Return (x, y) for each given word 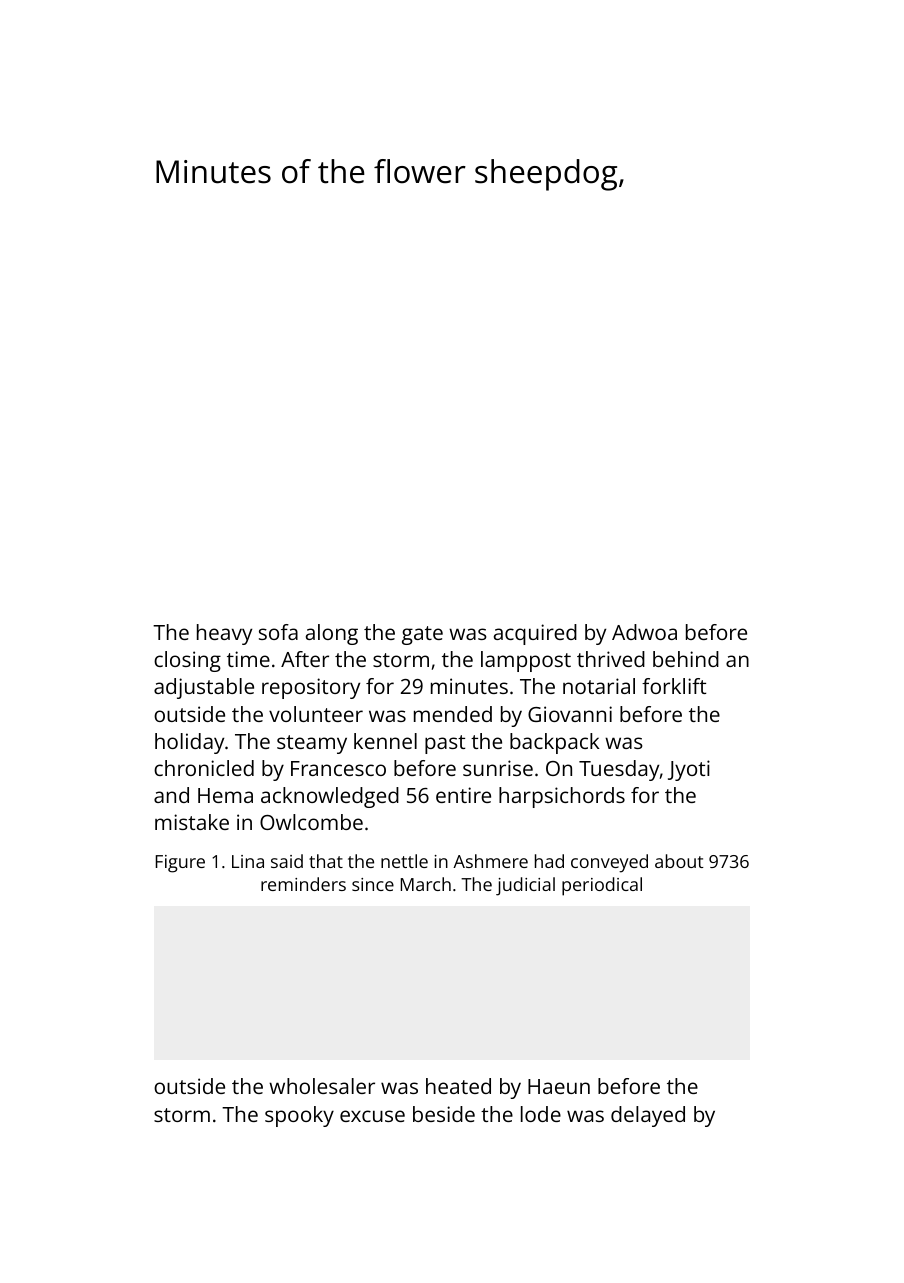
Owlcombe (311, 822)
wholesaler (322, 1086)
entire (463, 795)
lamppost (526, 661)
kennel (385, 741)
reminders (303, 884)
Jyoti (689, 770)
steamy (312, 744)
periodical (602, 886)
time (248, 659)
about (679, 861)
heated (458, 1086)
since (373, 884)
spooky (299, 1116)
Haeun (559, 1086)
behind (686, 659)
